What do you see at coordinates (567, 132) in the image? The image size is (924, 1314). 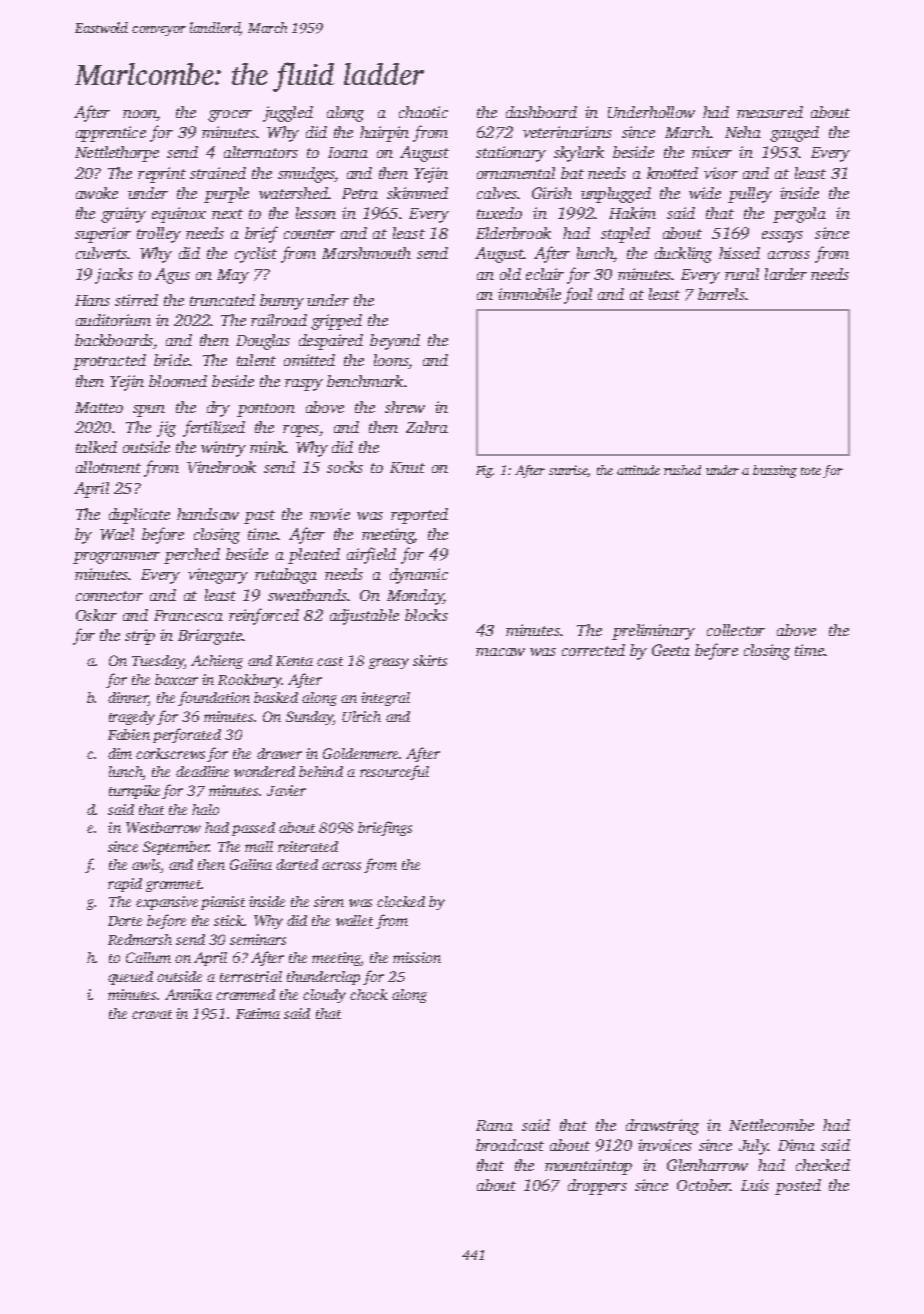 I see `veterinarians` at bounding box center [567, 132].
